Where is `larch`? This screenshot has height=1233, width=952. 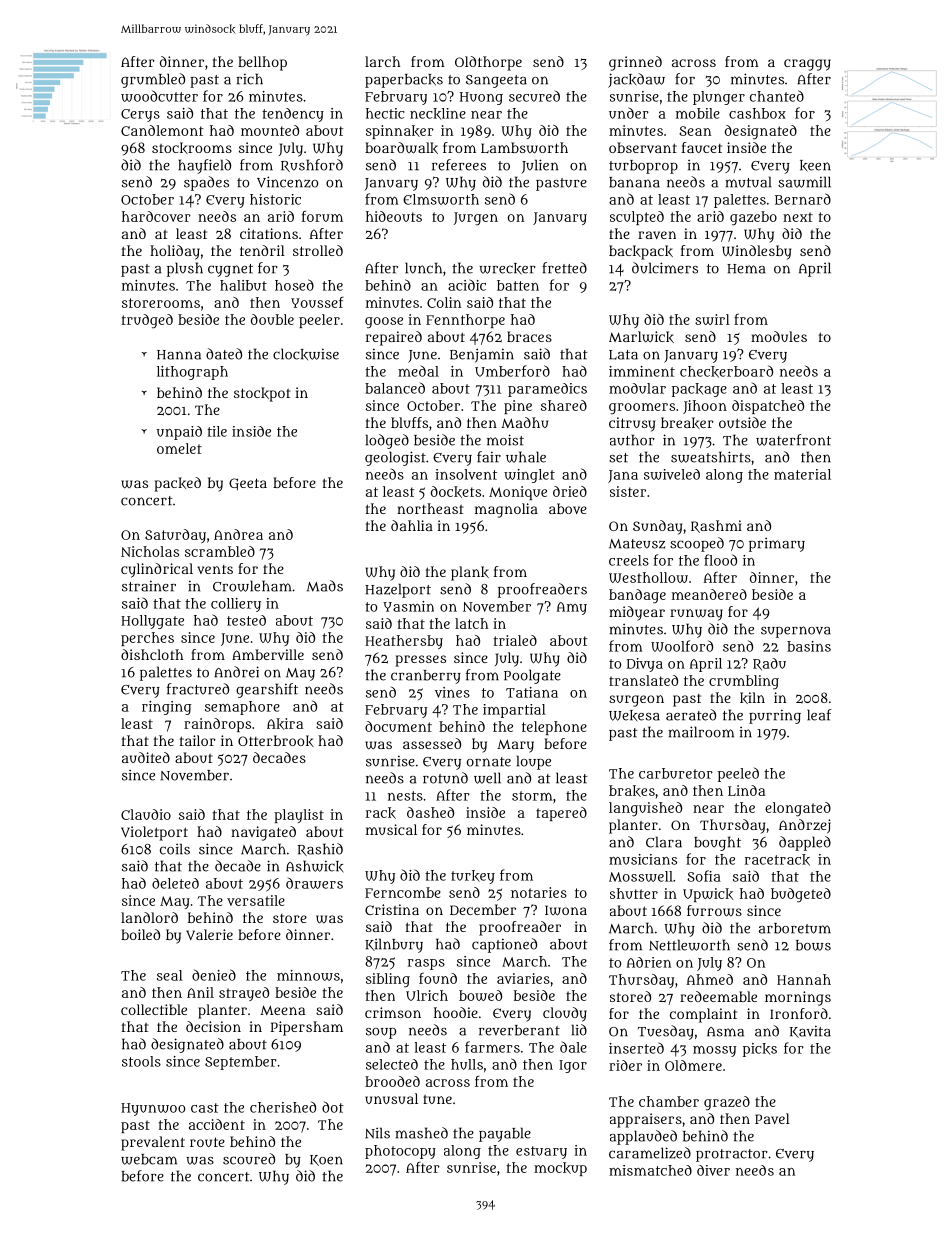
larch is located at coordinates (382, 61).
